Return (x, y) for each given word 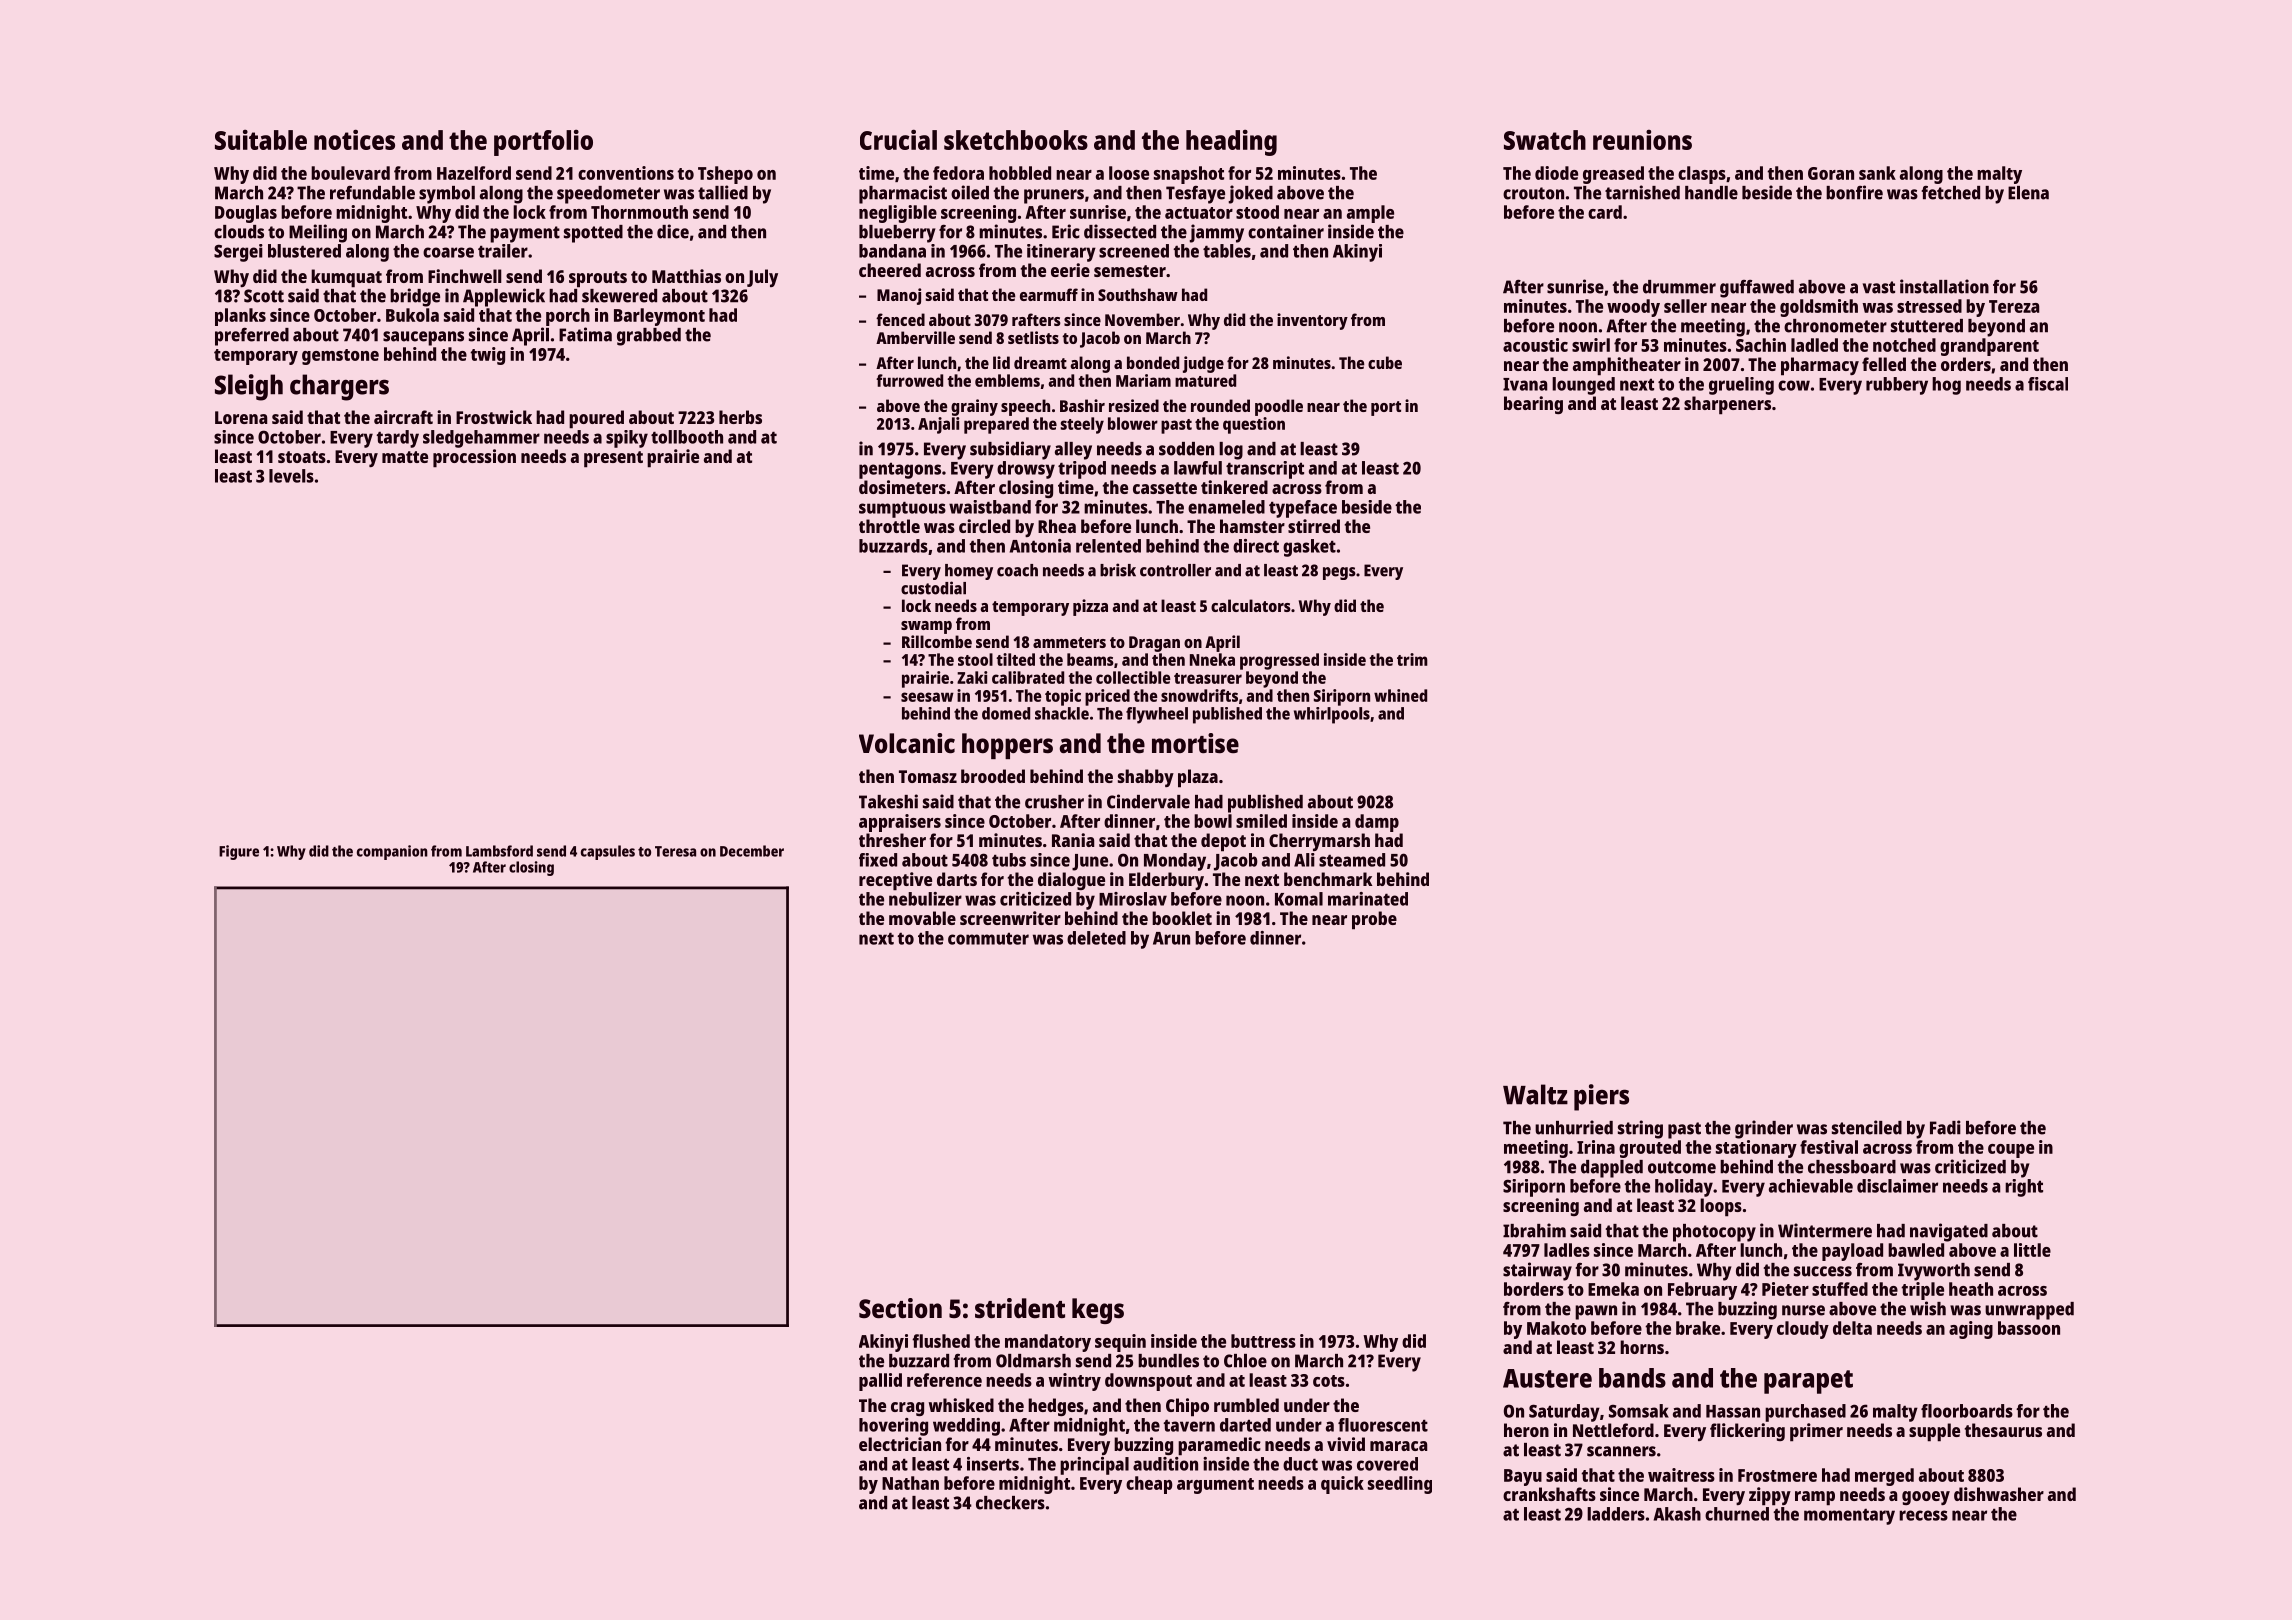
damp (1377, 823)
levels (291, 476)
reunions (1642, 140)
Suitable (261, 140)
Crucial (898, 139)
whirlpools (1332, 715)
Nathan (910, 1483)
